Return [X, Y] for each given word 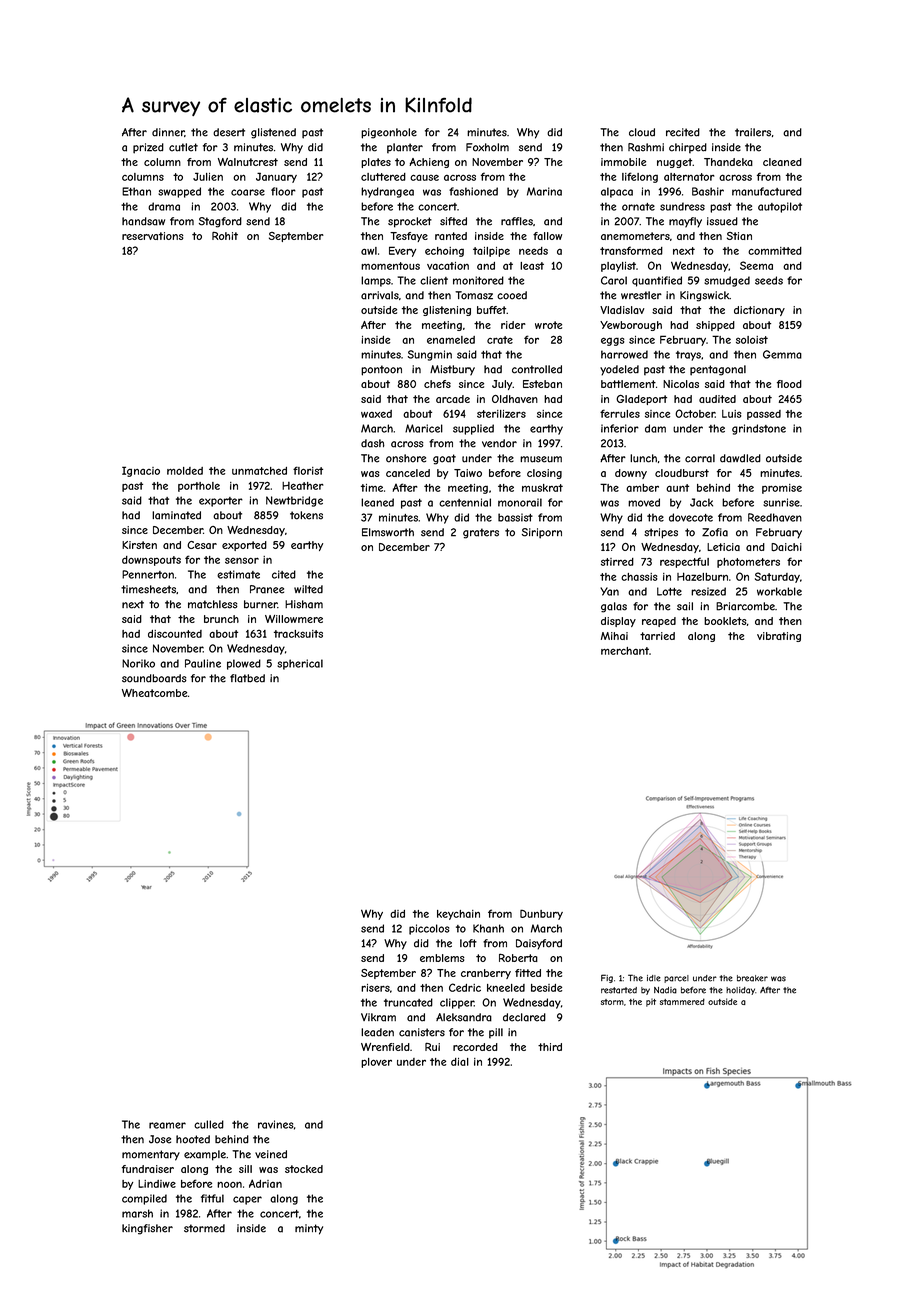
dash [373, 443]
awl [369, 251]
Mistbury [452, 370]
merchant [625, 651]
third [550, 1047]
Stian [739, 236]
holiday [740, 991]
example [205, 1155]
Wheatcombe [154, 693]
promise [782, 489]
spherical [300, 664]
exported [244, 546]
